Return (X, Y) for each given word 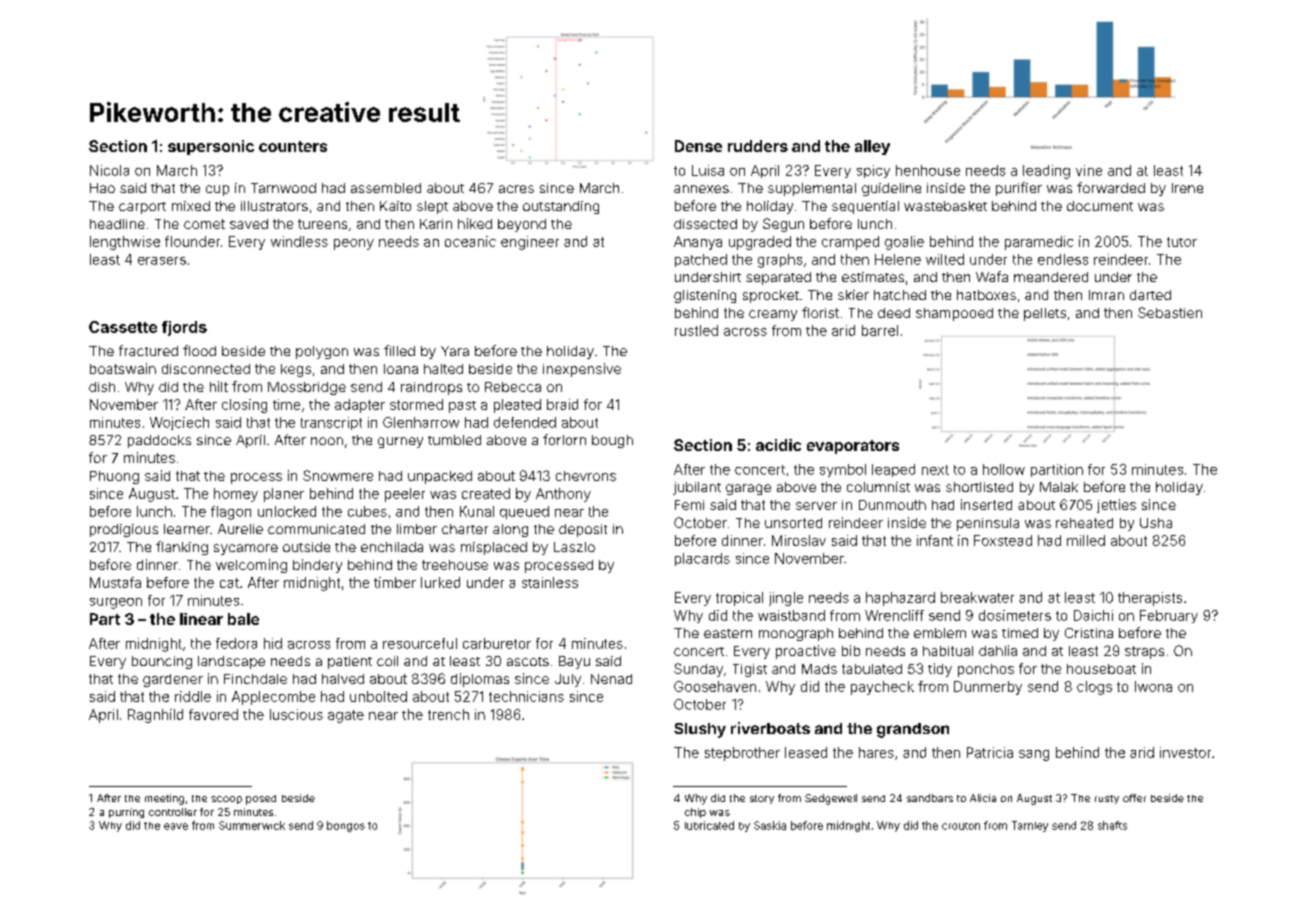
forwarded (1111, 187)
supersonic (211, 147)
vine (1089, 170)
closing (244, 406)
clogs (1094, 688)
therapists (1150, 599)
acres (516, 189)
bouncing (162, 662)
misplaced (494, 548)
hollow (1004, 469)
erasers (162, 261)
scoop (226, 800)
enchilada (392, 547)
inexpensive (582, 370)
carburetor (497, 643)
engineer (530, 243)
